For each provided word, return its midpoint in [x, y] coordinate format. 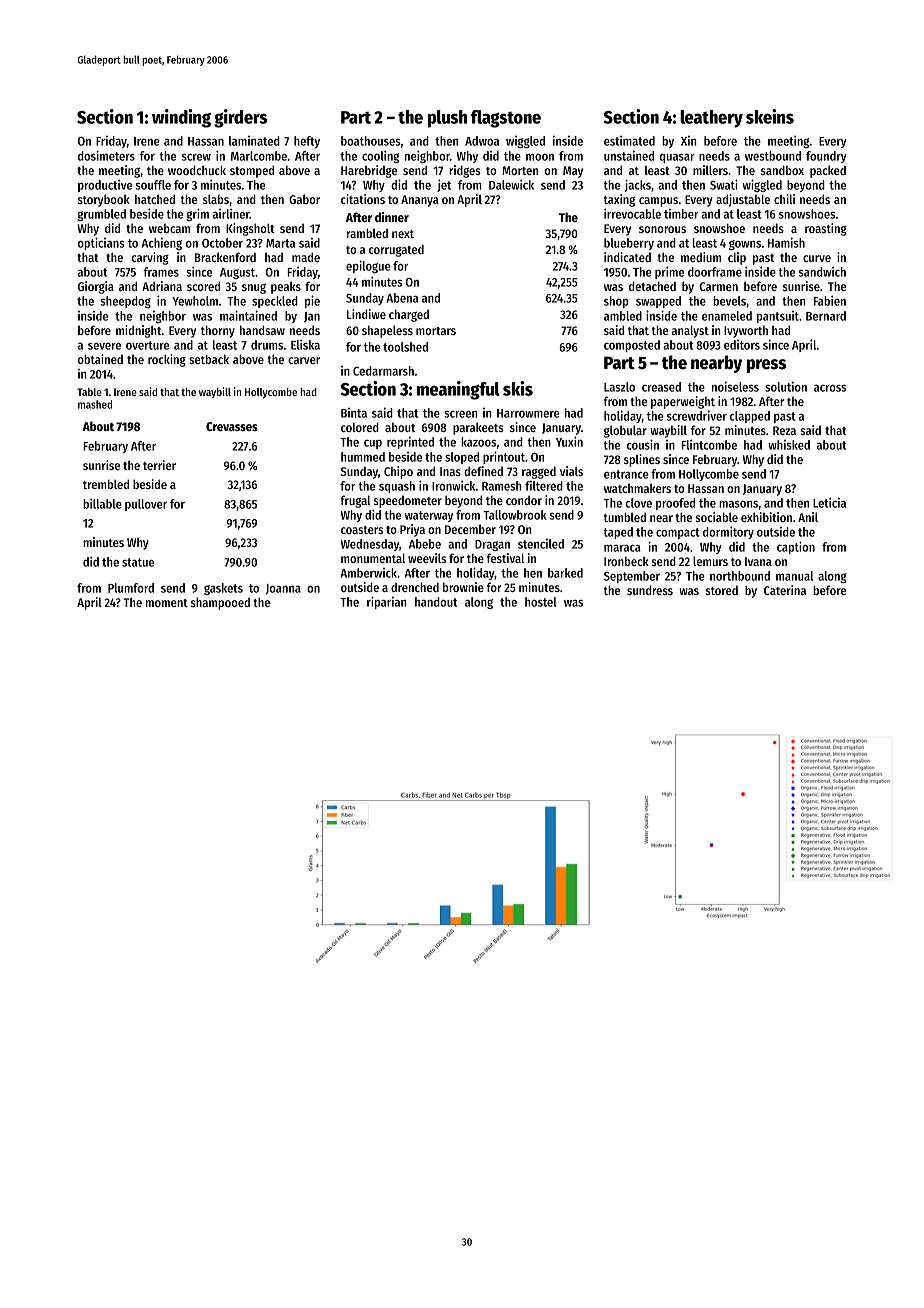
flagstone [506, 119]
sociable [716, 517]
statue [138, 562]
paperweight [683, 402]
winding [181, 118]
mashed [95, 404]
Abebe [425, 544]
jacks [638, 185]
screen [461, 414]
